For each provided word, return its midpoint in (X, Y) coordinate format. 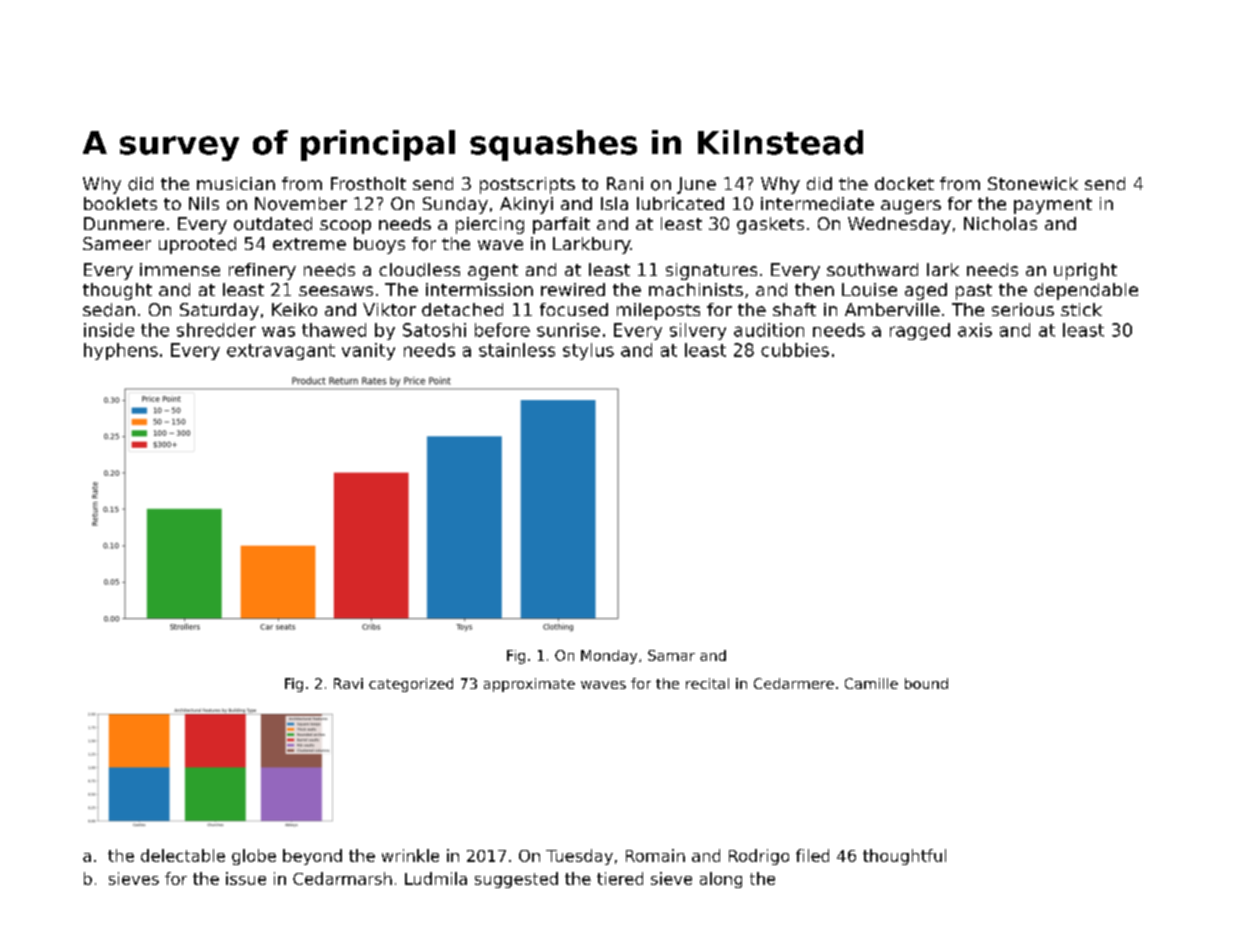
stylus (588, 351)
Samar (671, 655)
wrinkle (410, 855)
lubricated (680, 203)
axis (975, 330)
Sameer (117, 243)
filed (812, 855)
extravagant (281, 352)
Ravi (348, 683)
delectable (183, 855)
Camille (871, 683)
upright (1085, 271)
